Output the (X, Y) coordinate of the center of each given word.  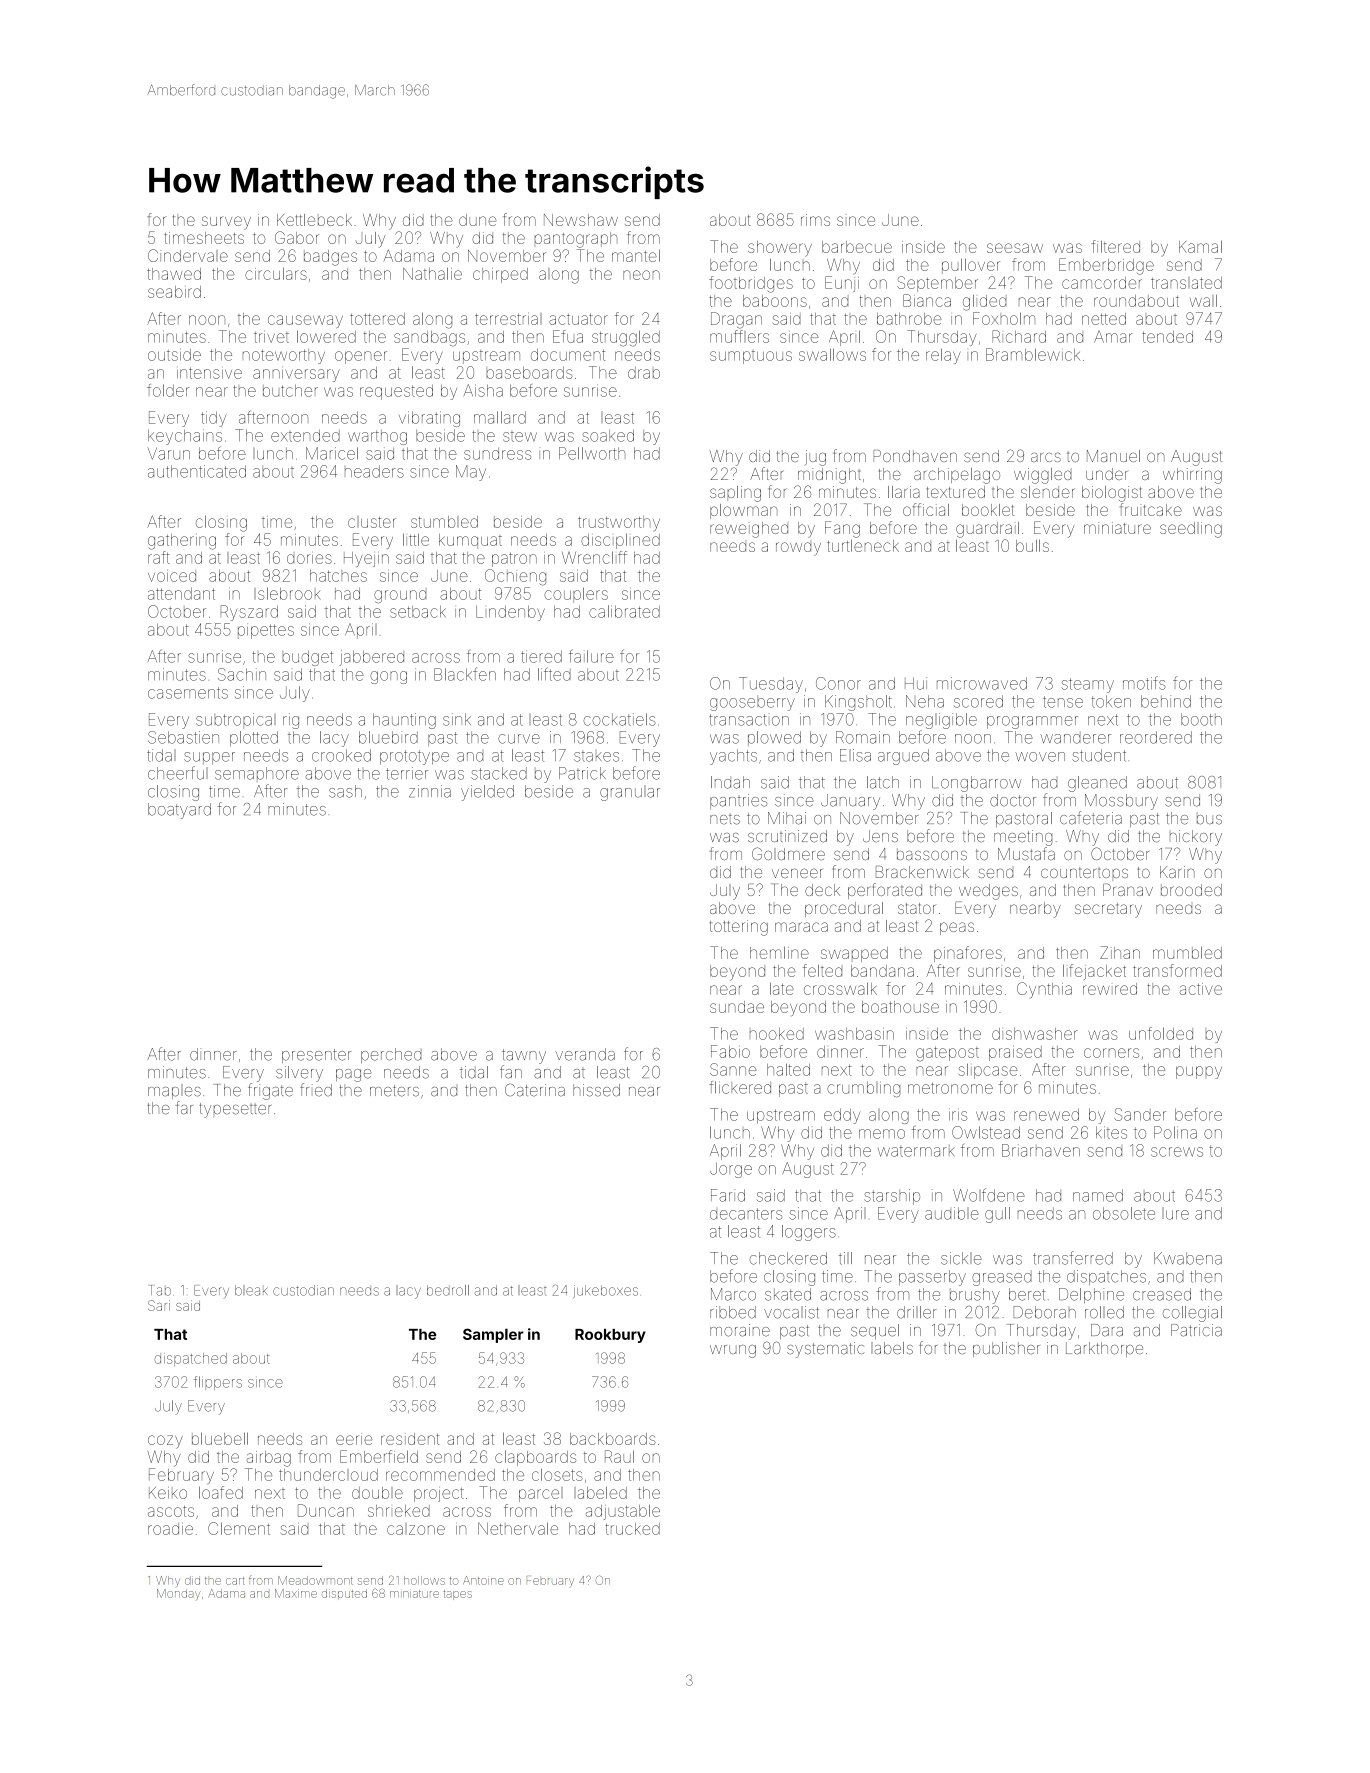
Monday (178, 1594)
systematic (825, 1350)
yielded (487, 793)
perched (391, 1055)
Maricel (332, 453)
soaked (608, 435)
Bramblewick (1033, 354)
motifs (1144, 683)
